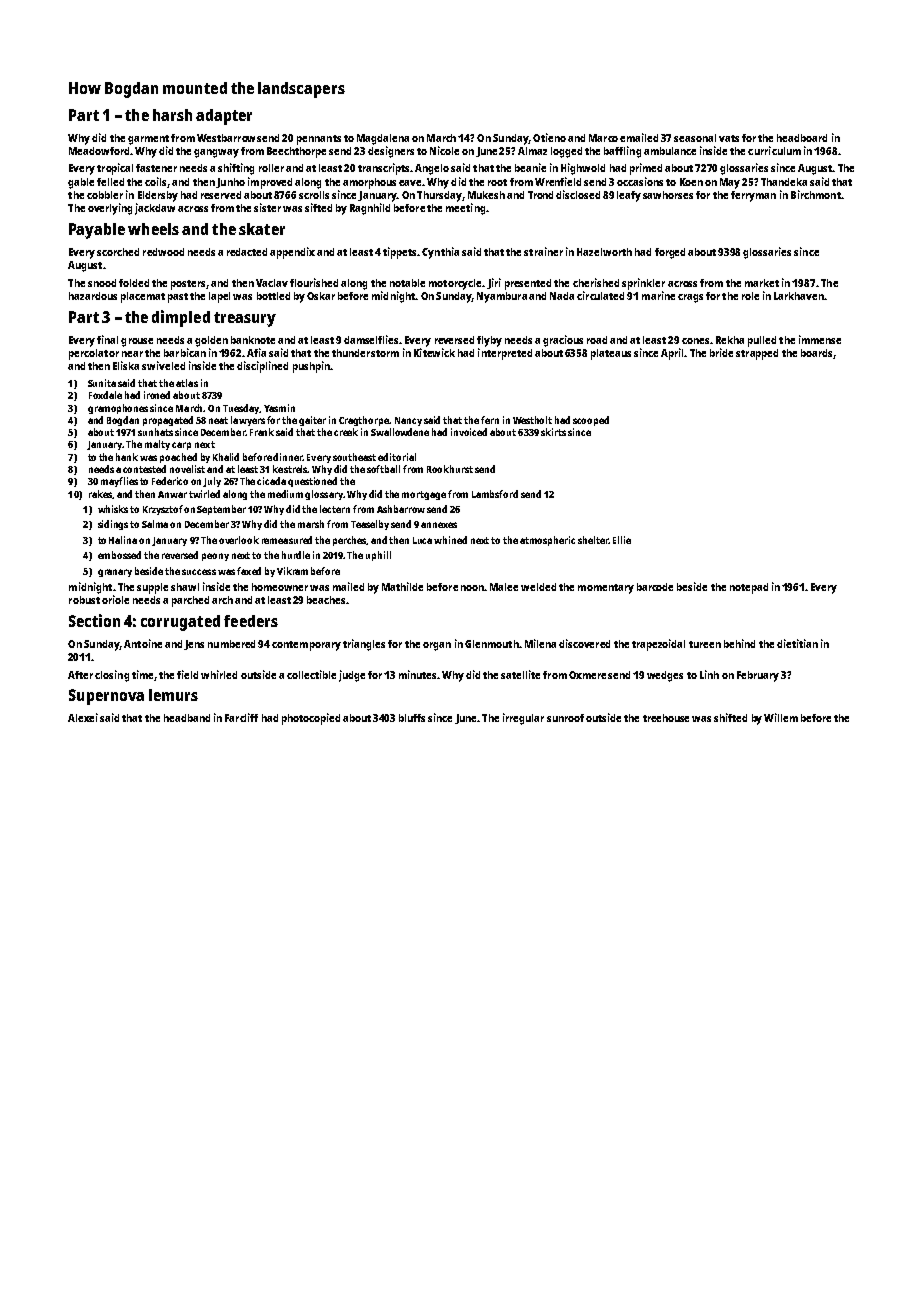 The height and width of the screenshot is (1308, 924). I want to click on amorphous, so click(369, 183).
